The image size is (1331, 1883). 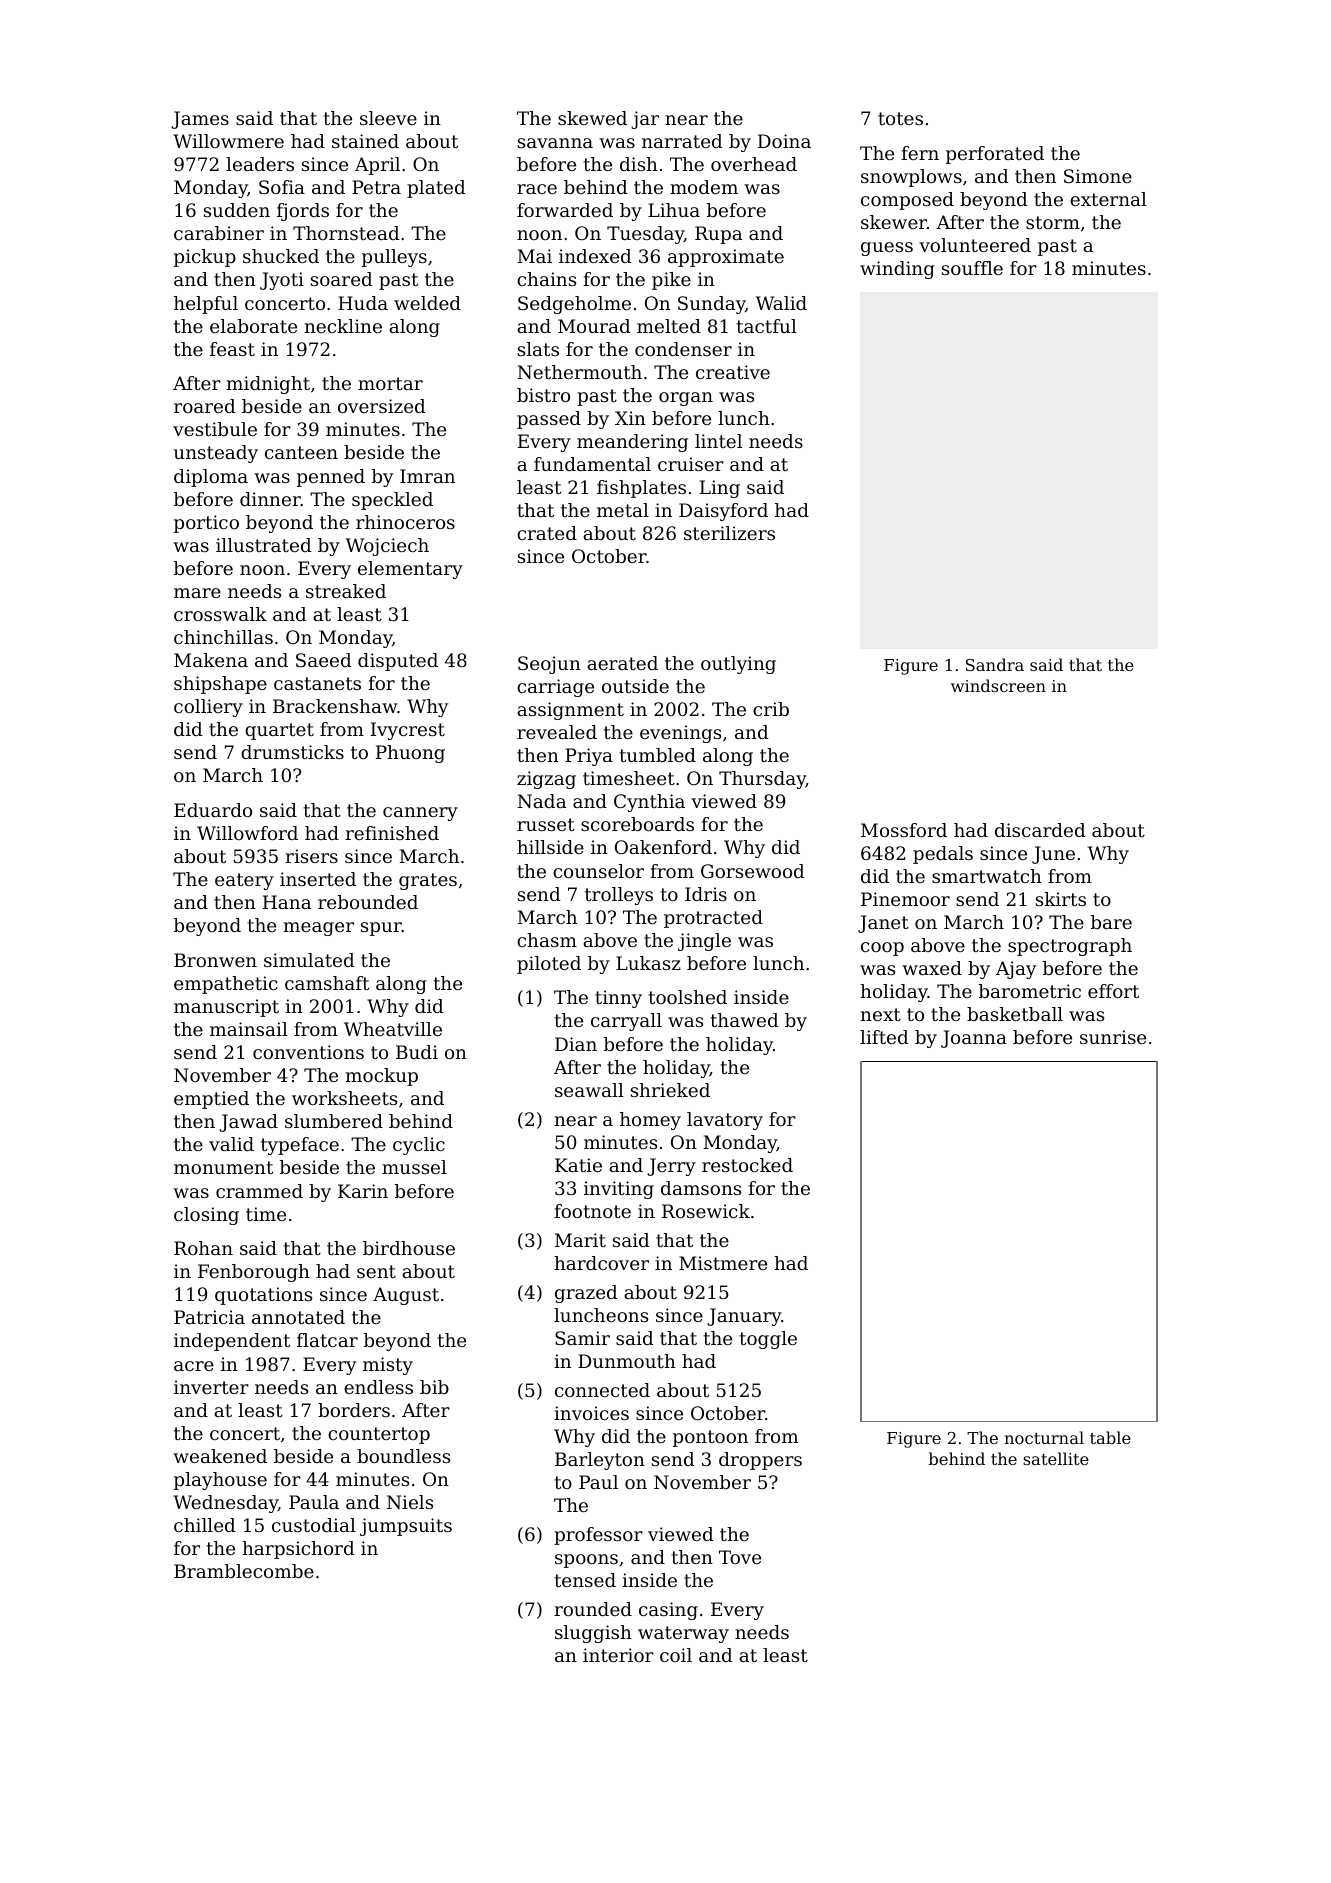 I want to click on metal, so click(x=623, y=510).
